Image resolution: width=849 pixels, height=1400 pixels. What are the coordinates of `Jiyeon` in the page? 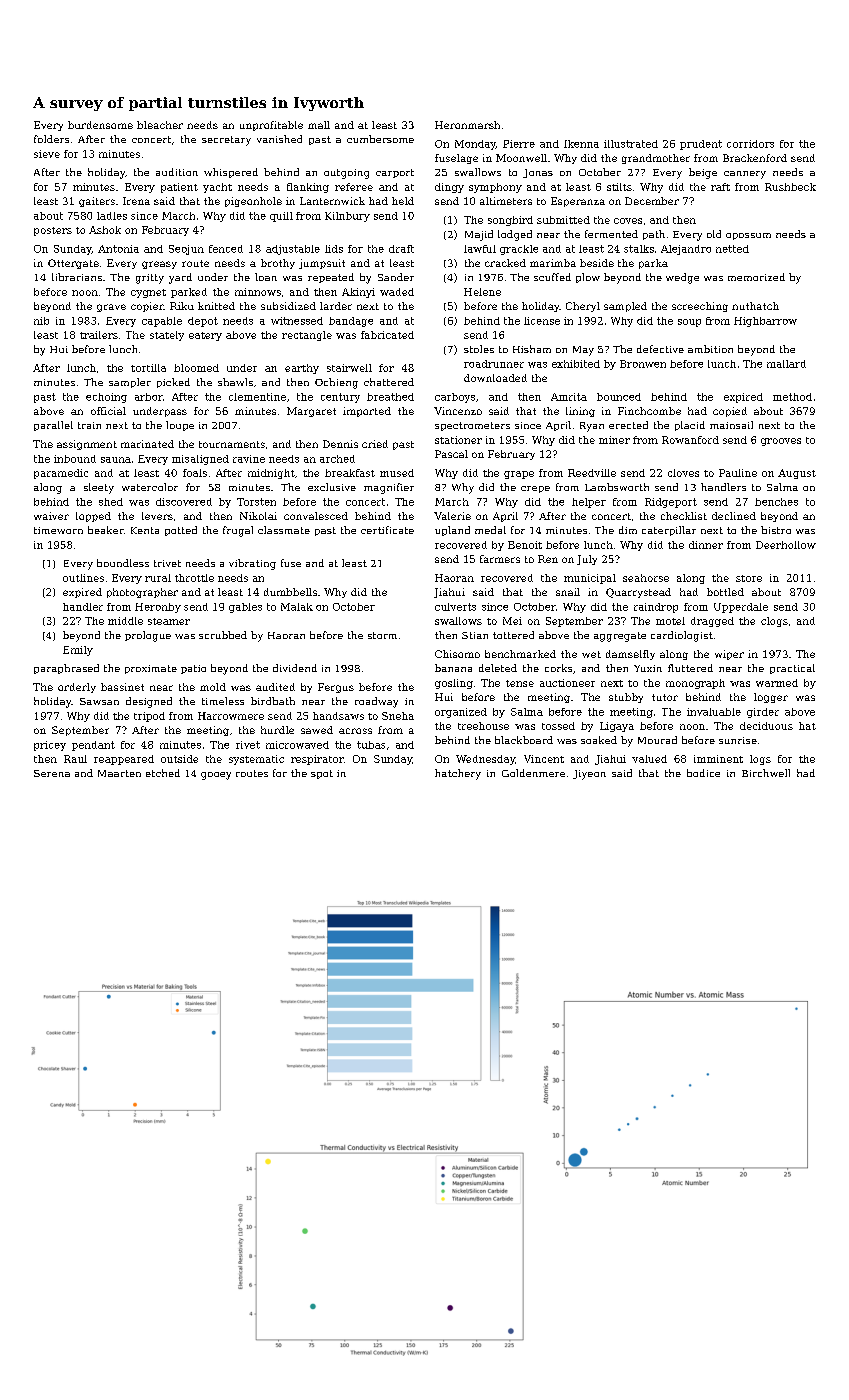 It's located at (589, 775).
